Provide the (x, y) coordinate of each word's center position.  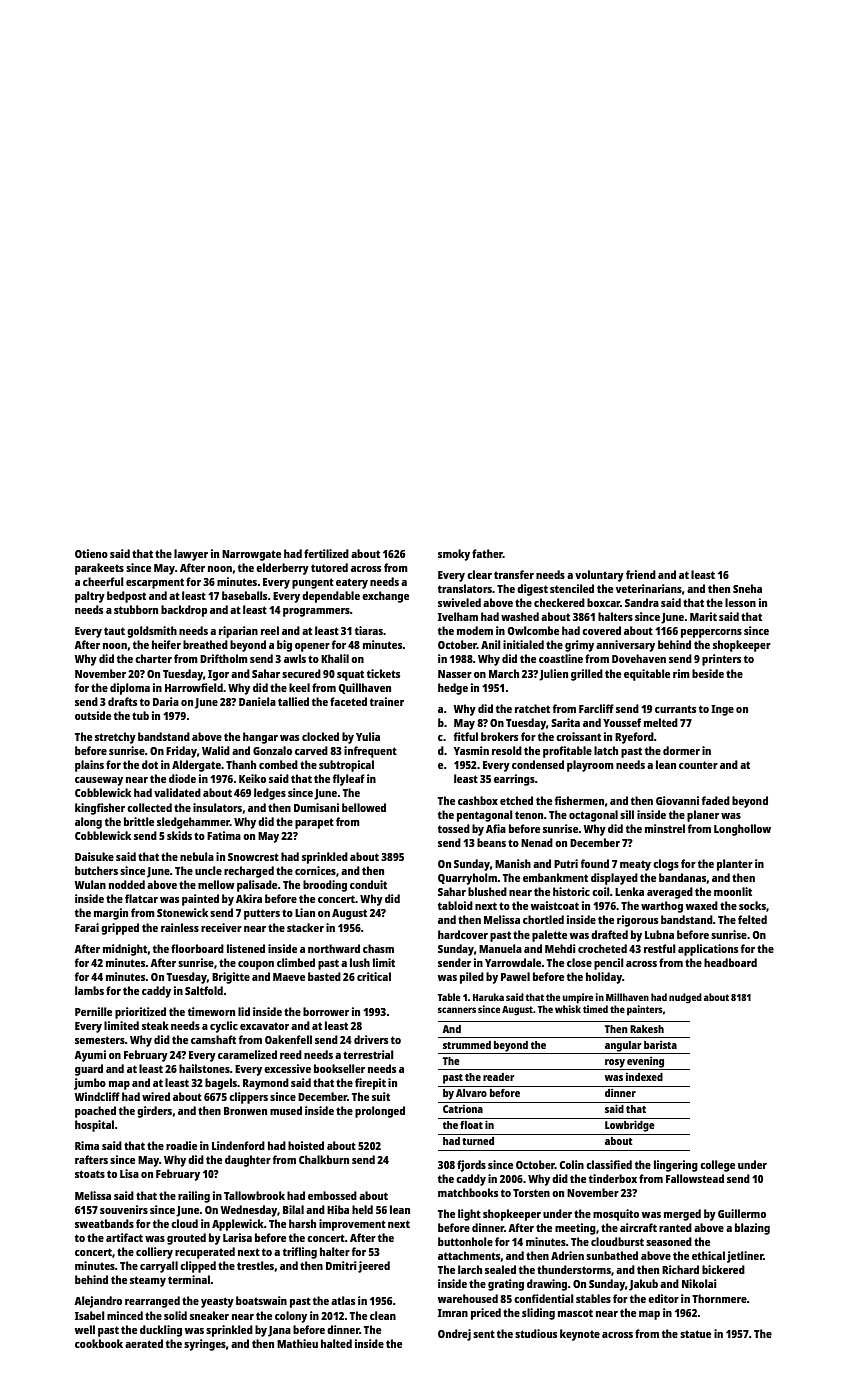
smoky (454, 555)
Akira (249, 898)
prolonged (380, 1112)
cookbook (99, 1343)
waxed (702, 905)
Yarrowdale (513, 962)
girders (154, 1112)
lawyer (191, 555)
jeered (374, 1267)
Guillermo (742, 1213)
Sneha (747, 588)
